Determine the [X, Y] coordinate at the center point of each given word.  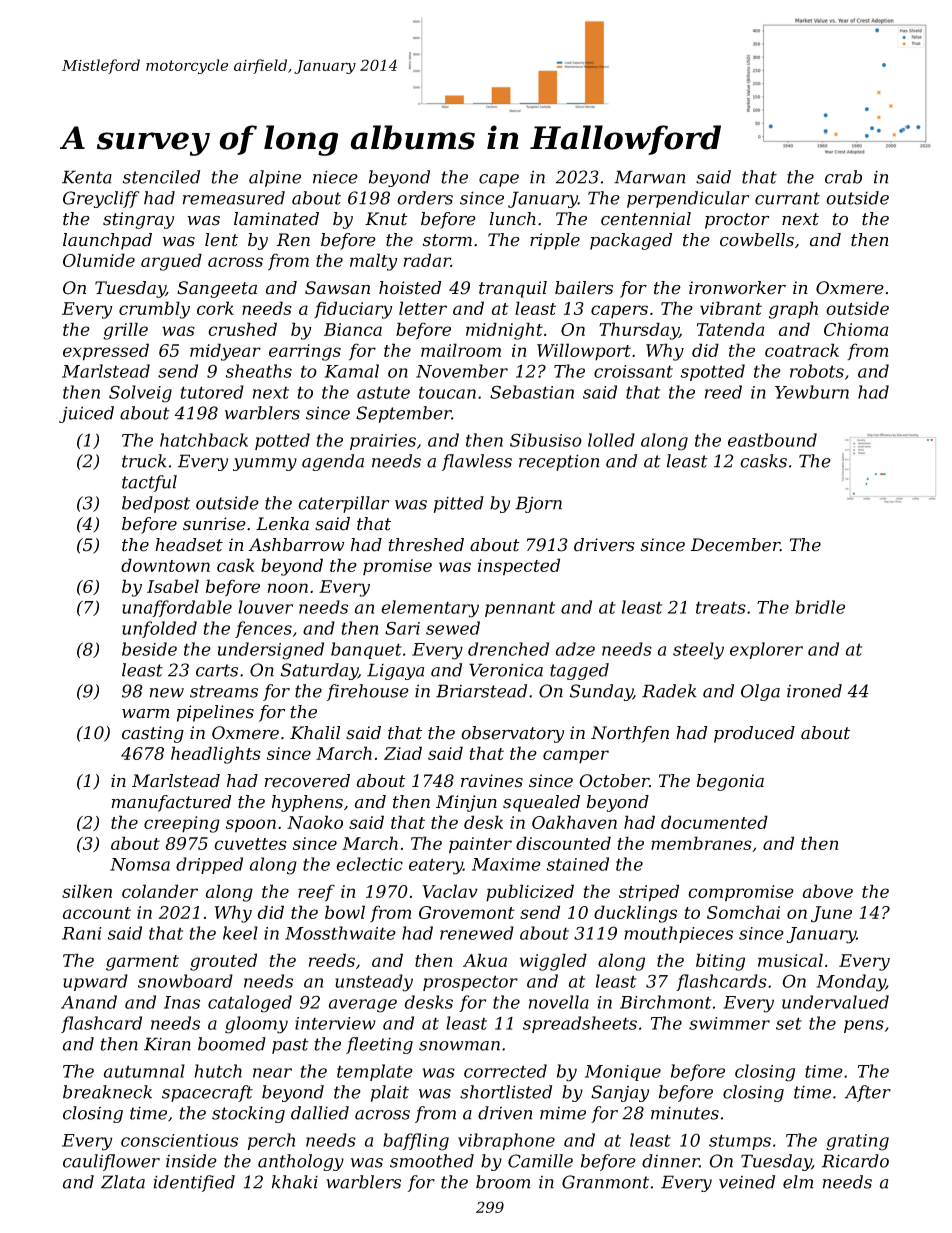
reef [316, 893]
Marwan [649, 177]
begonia [730, 782]
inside [191, 1161]
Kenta [87, 177]
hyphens [307, 803]
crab [843, 177]
